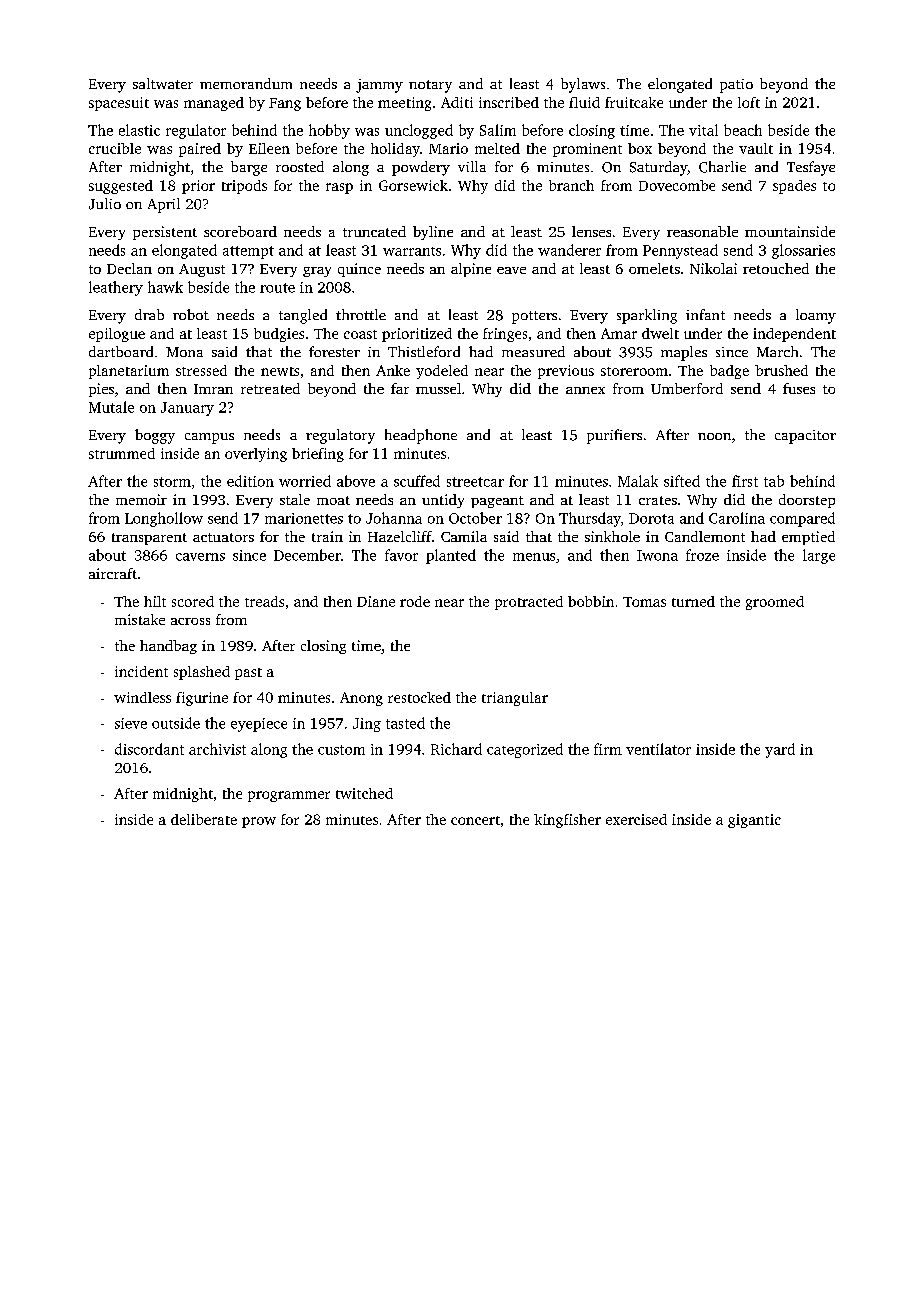  What do you see at coordinates (636, 819) in the page?
I see `exercised` at bounding box center [636, 819].
